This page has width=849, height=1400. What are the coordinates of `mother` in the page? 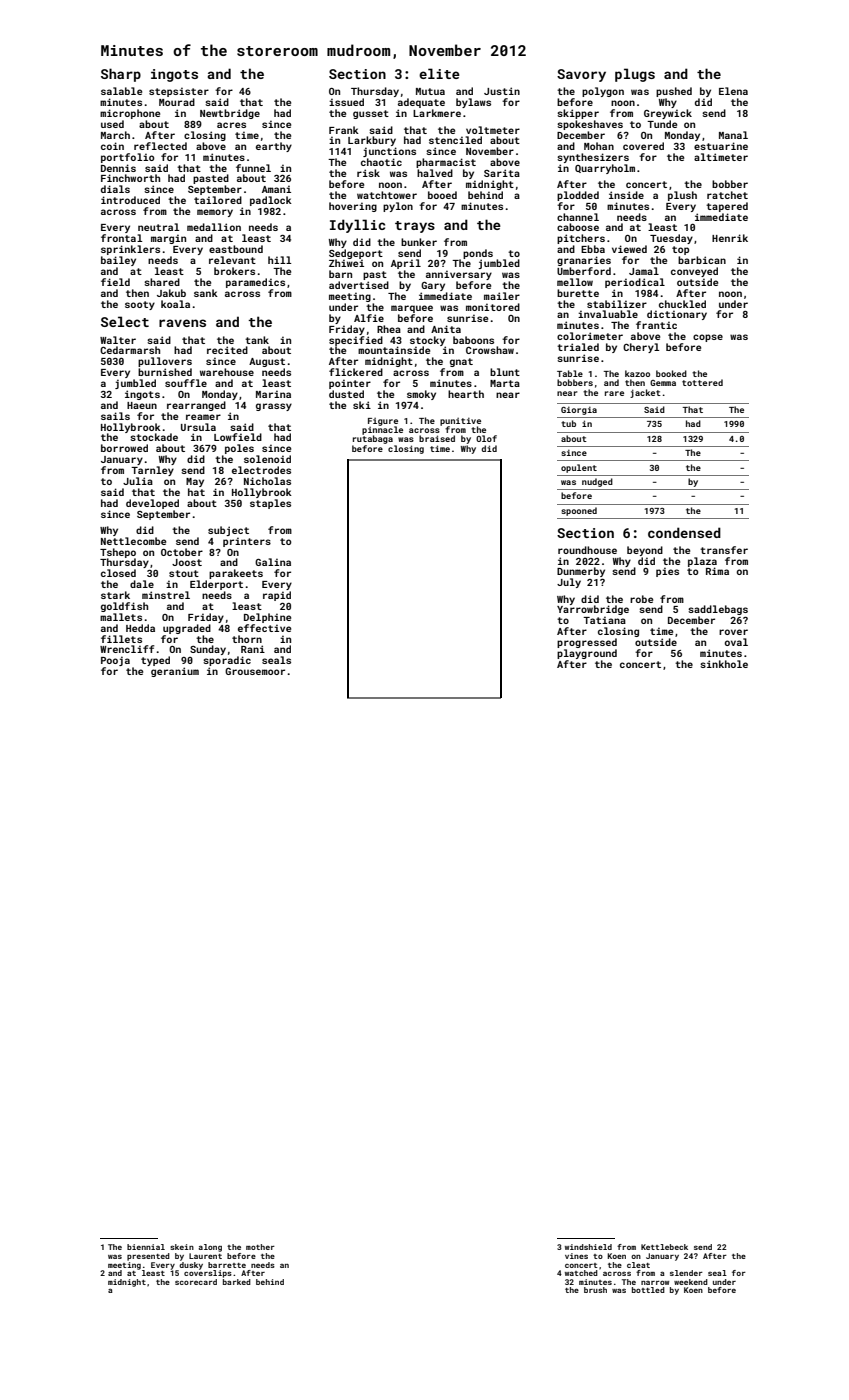 It's located at (260, 1247).
